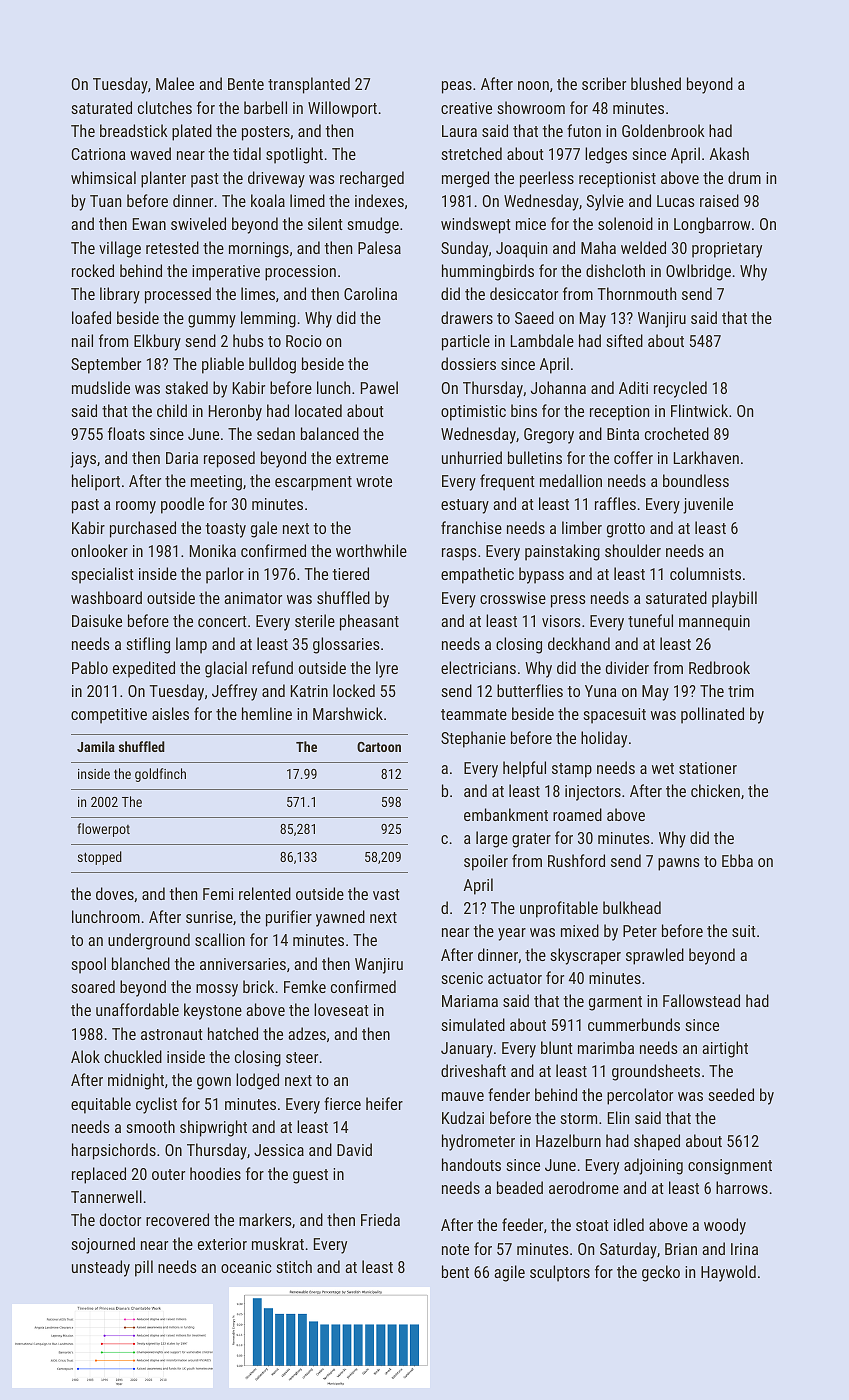 The height and width of the screenshot is (1400, 849). What do you see at coordinates (265, 893) in the screenshot?
I see `relented` at bounding box center [265, 893].
